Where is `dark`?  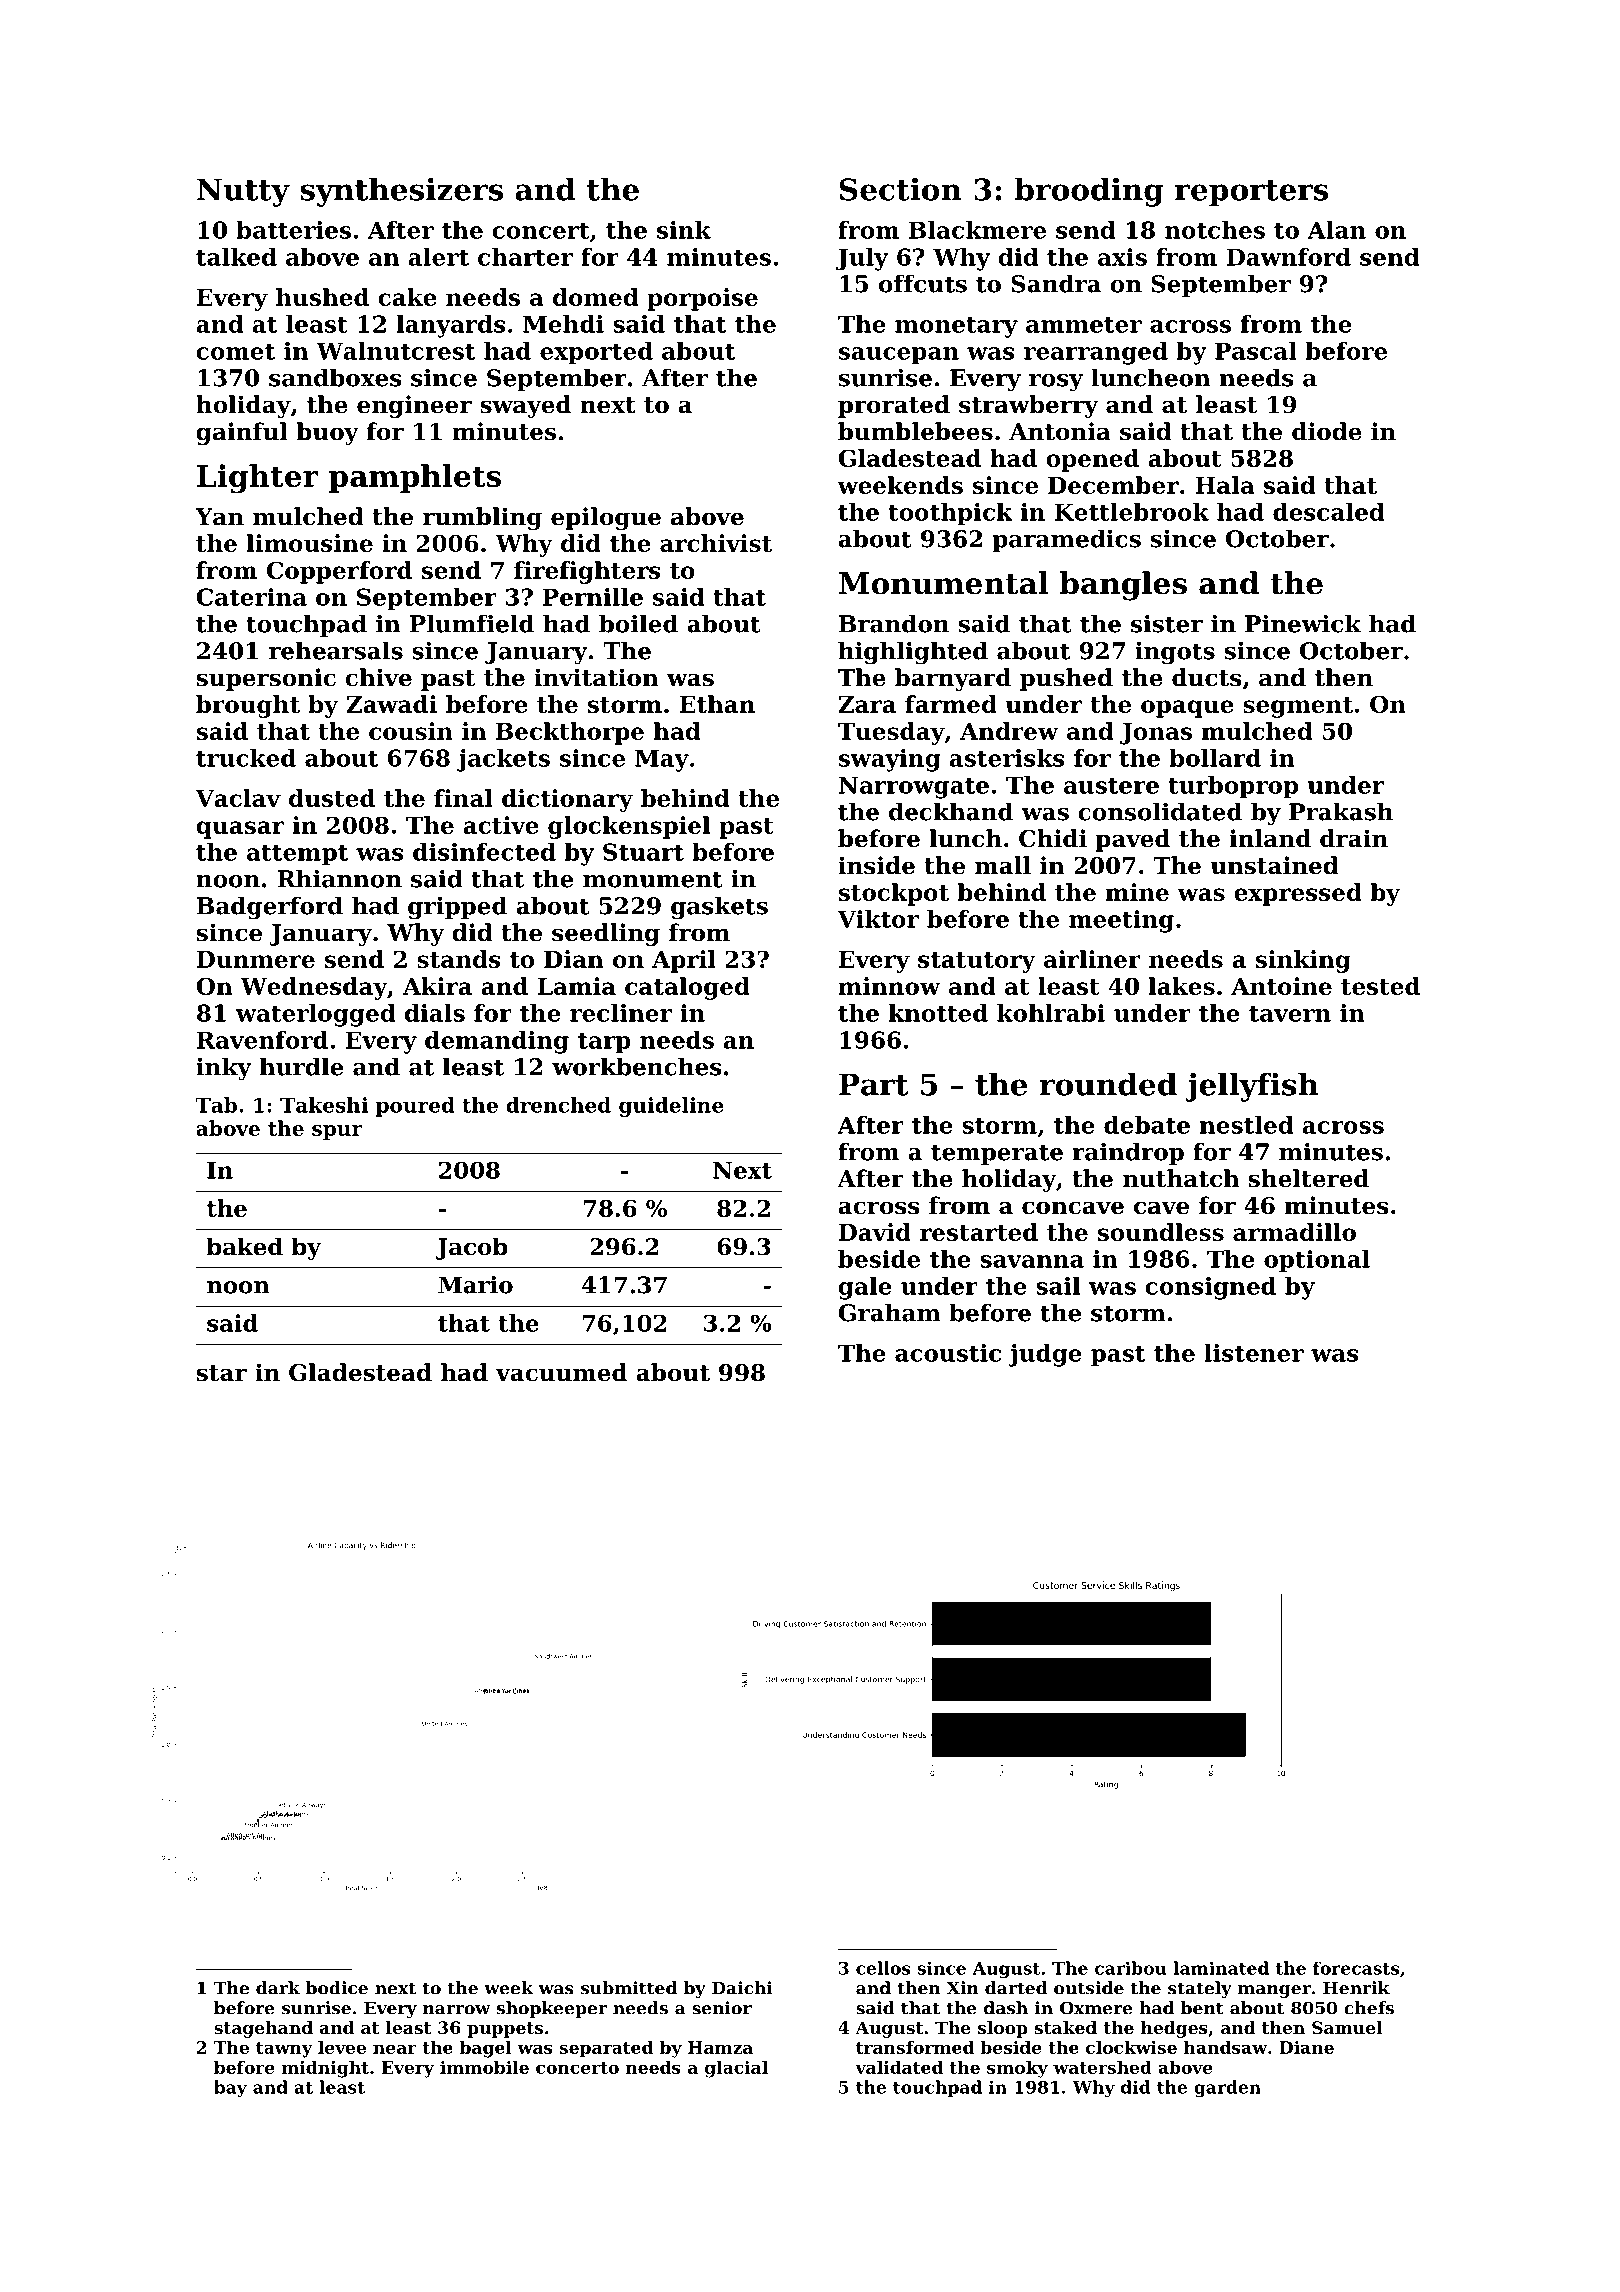 dark is located at coordinates (278, 1988).
